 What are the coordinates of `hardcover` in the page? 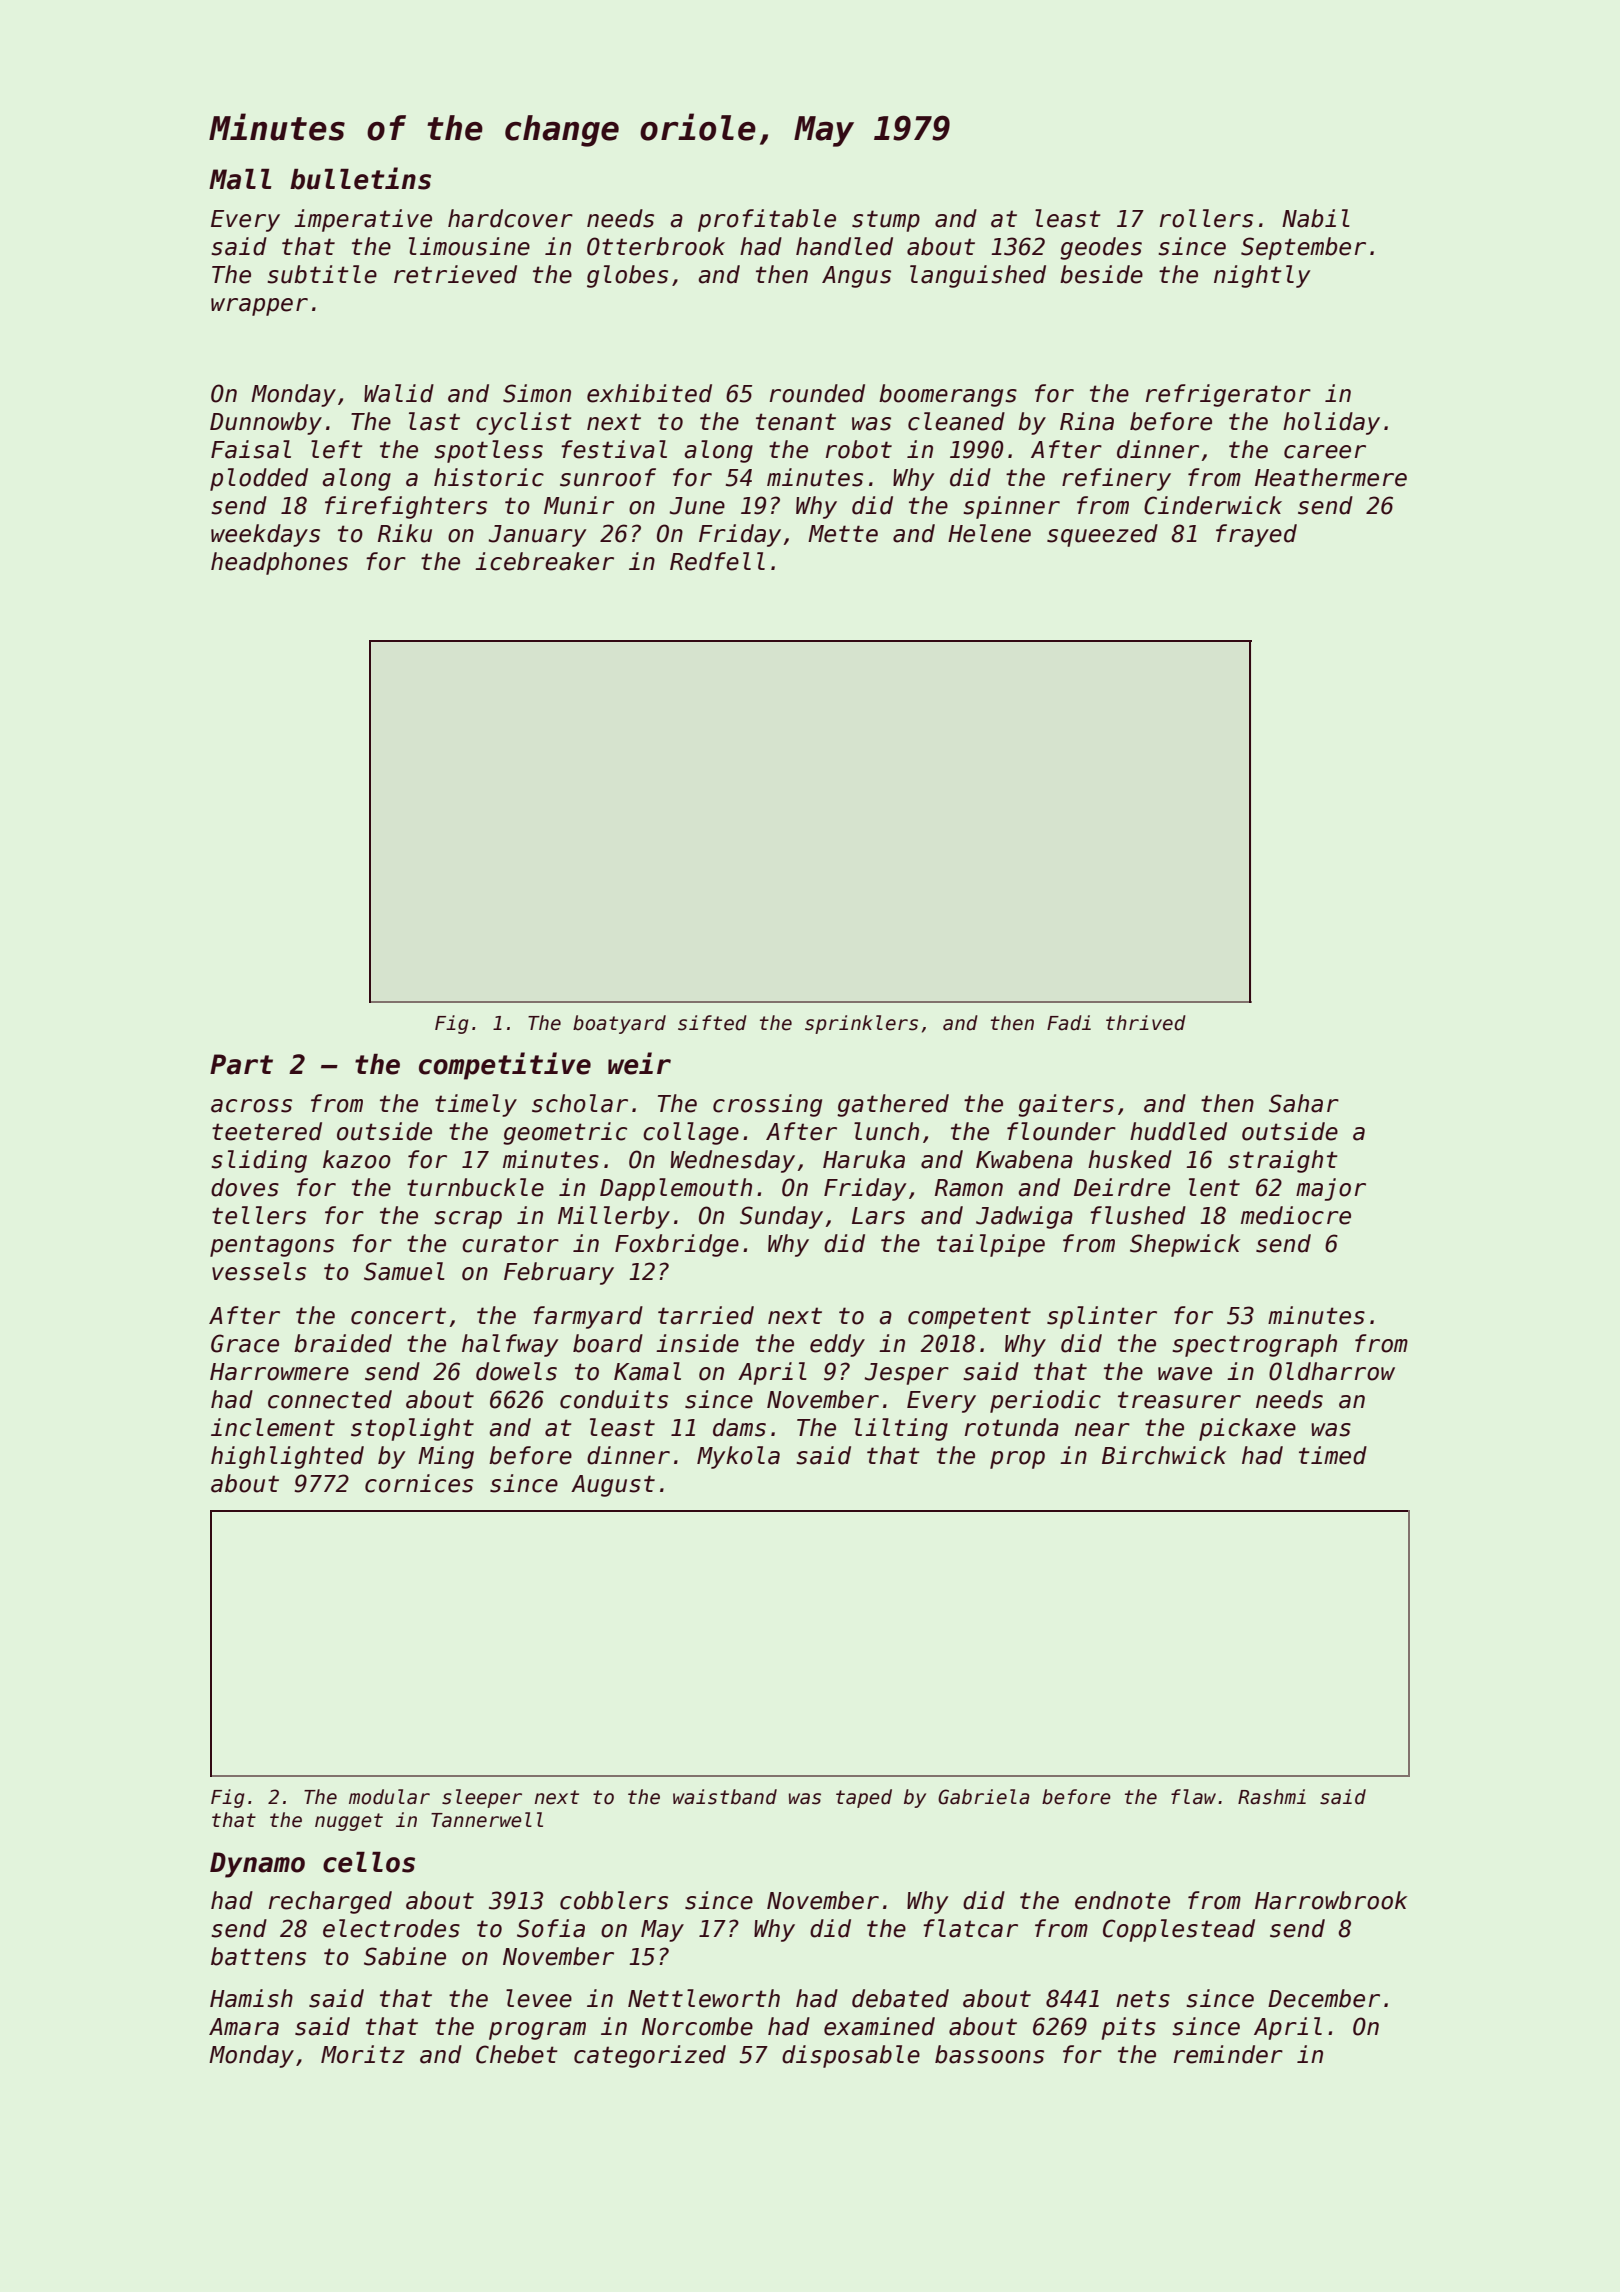 It's located at (510, 218).
